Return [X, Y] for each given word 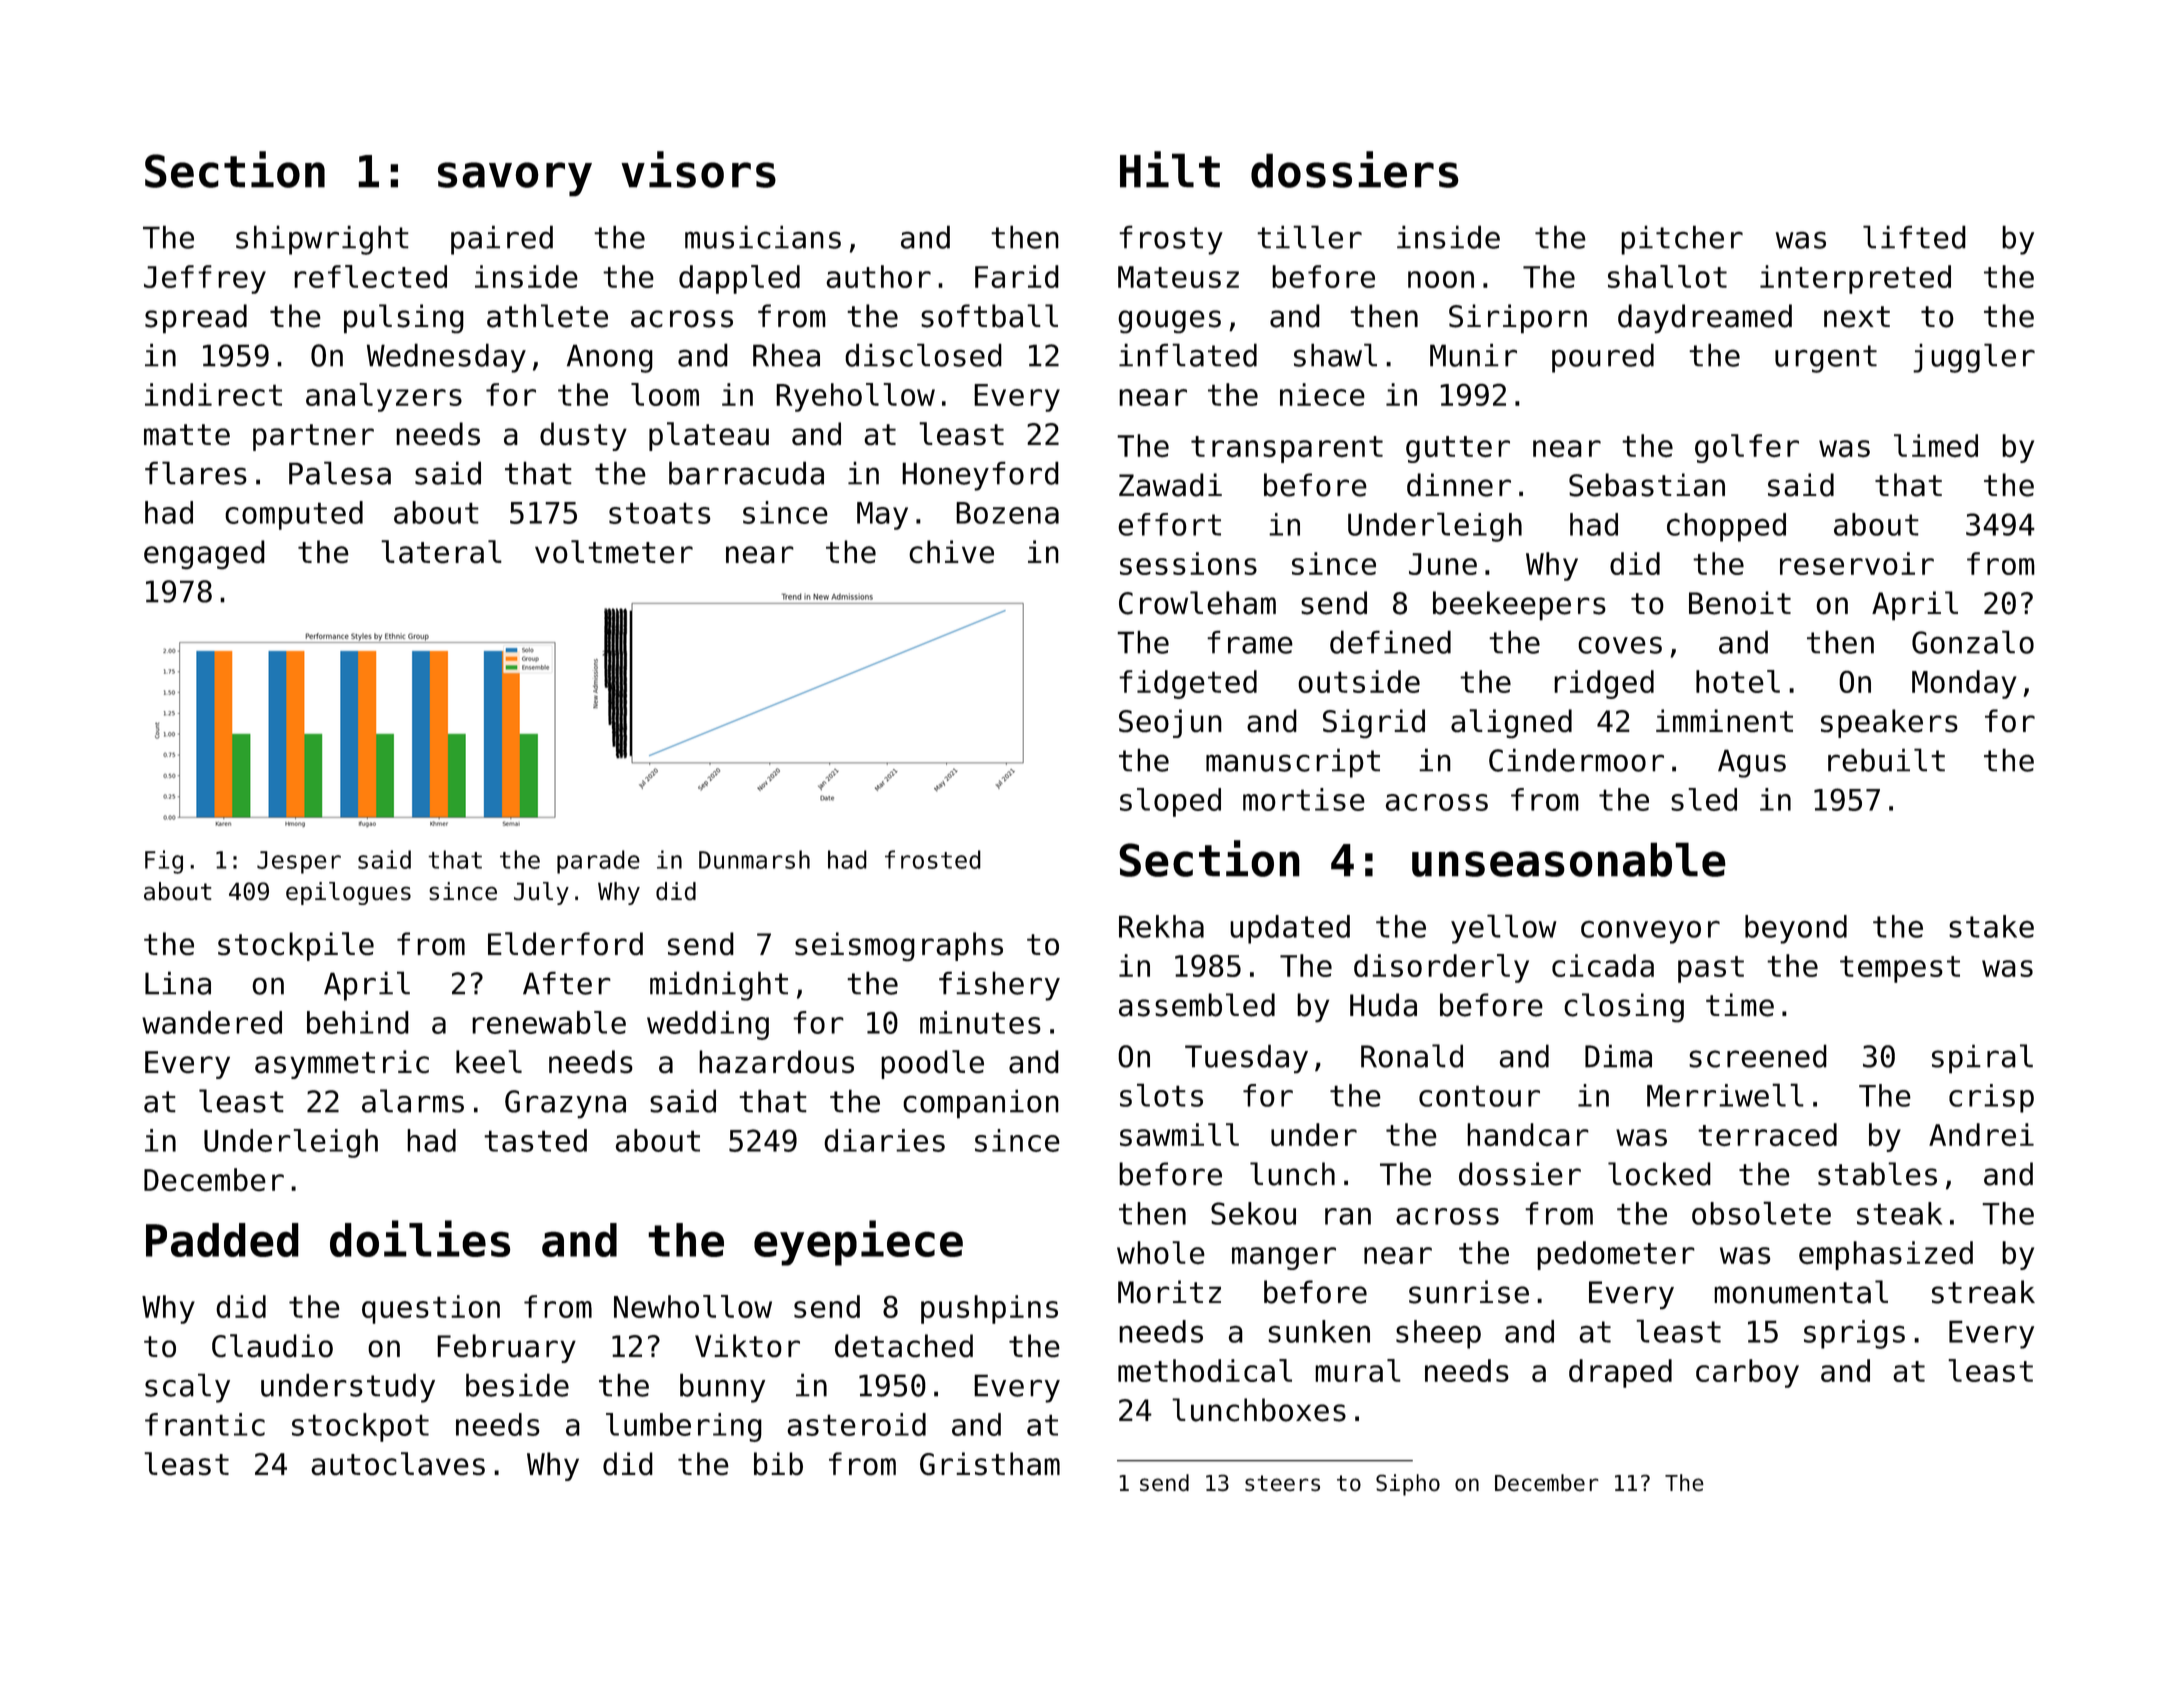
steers [1282, 1483]
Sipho [1408, 1485]
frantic [205, 1424]
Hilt [1170, 169]
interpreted [1855, 279]
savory [515, 179]
